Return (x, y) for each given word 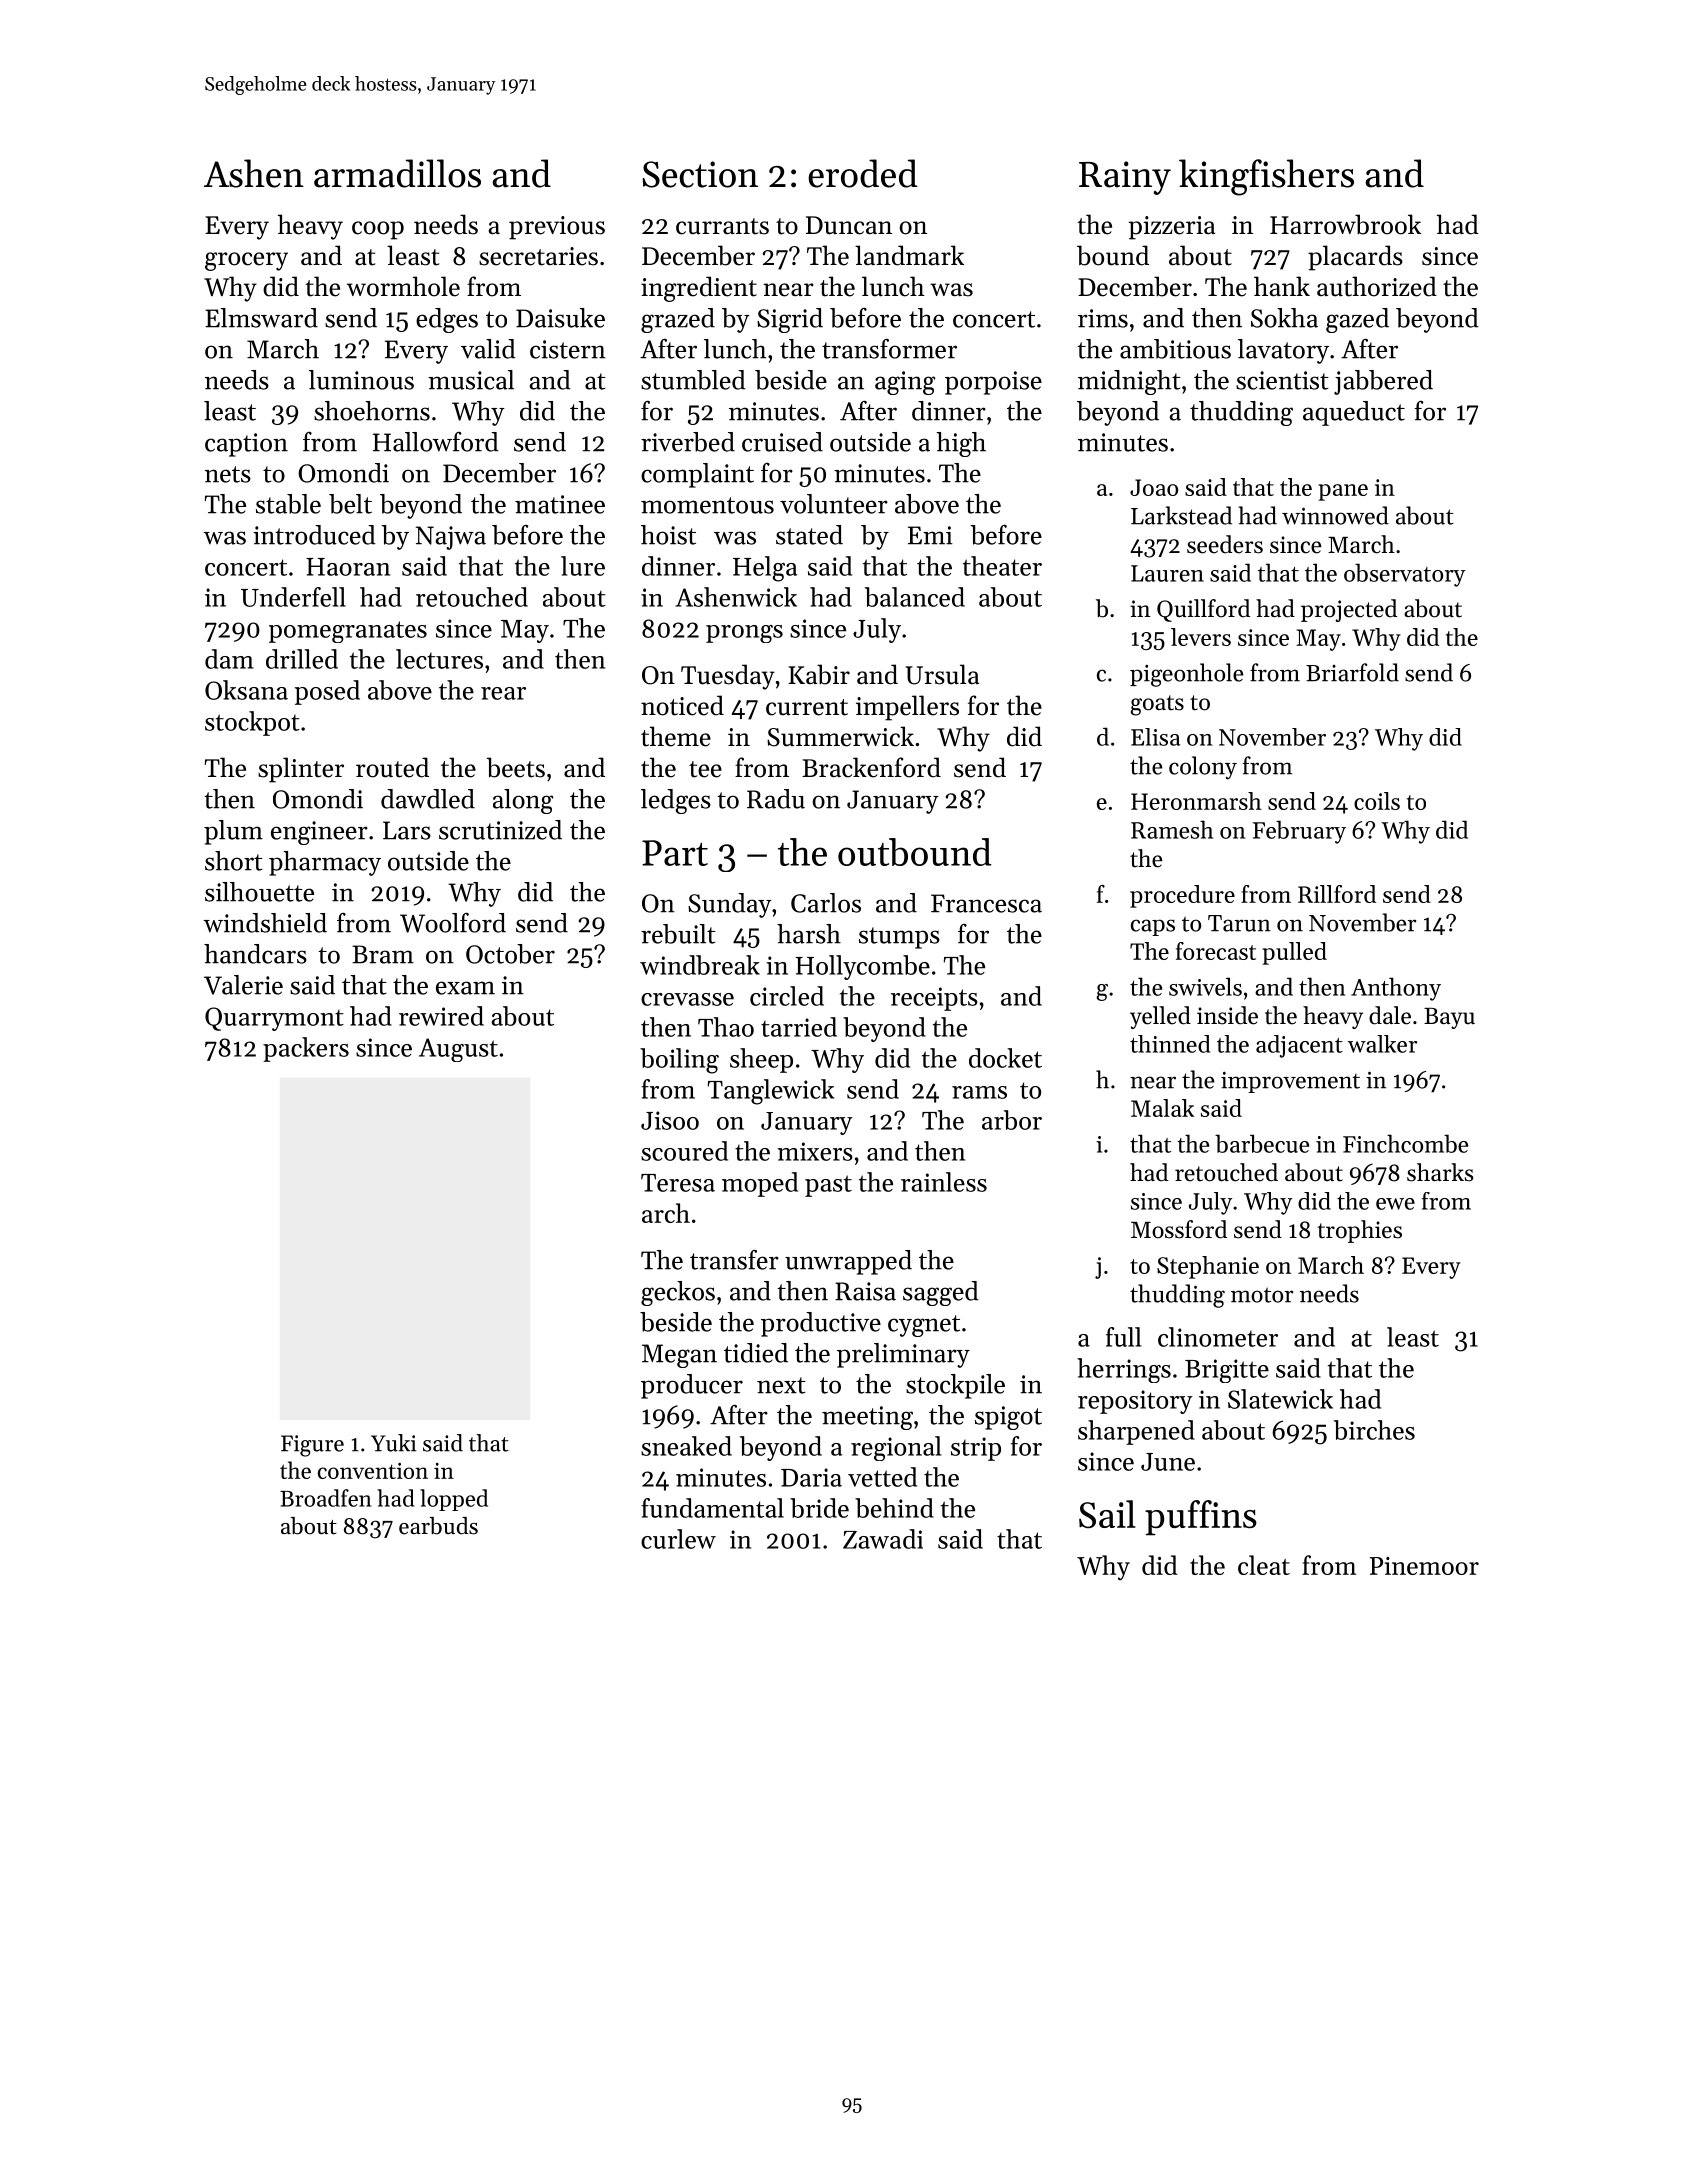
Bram (383, 954)
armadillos (397, 173)
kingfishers (1266, 177)
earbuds (438, 1526)
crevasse (687, 999)
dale (1390, 1015)
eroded (863, 173)
